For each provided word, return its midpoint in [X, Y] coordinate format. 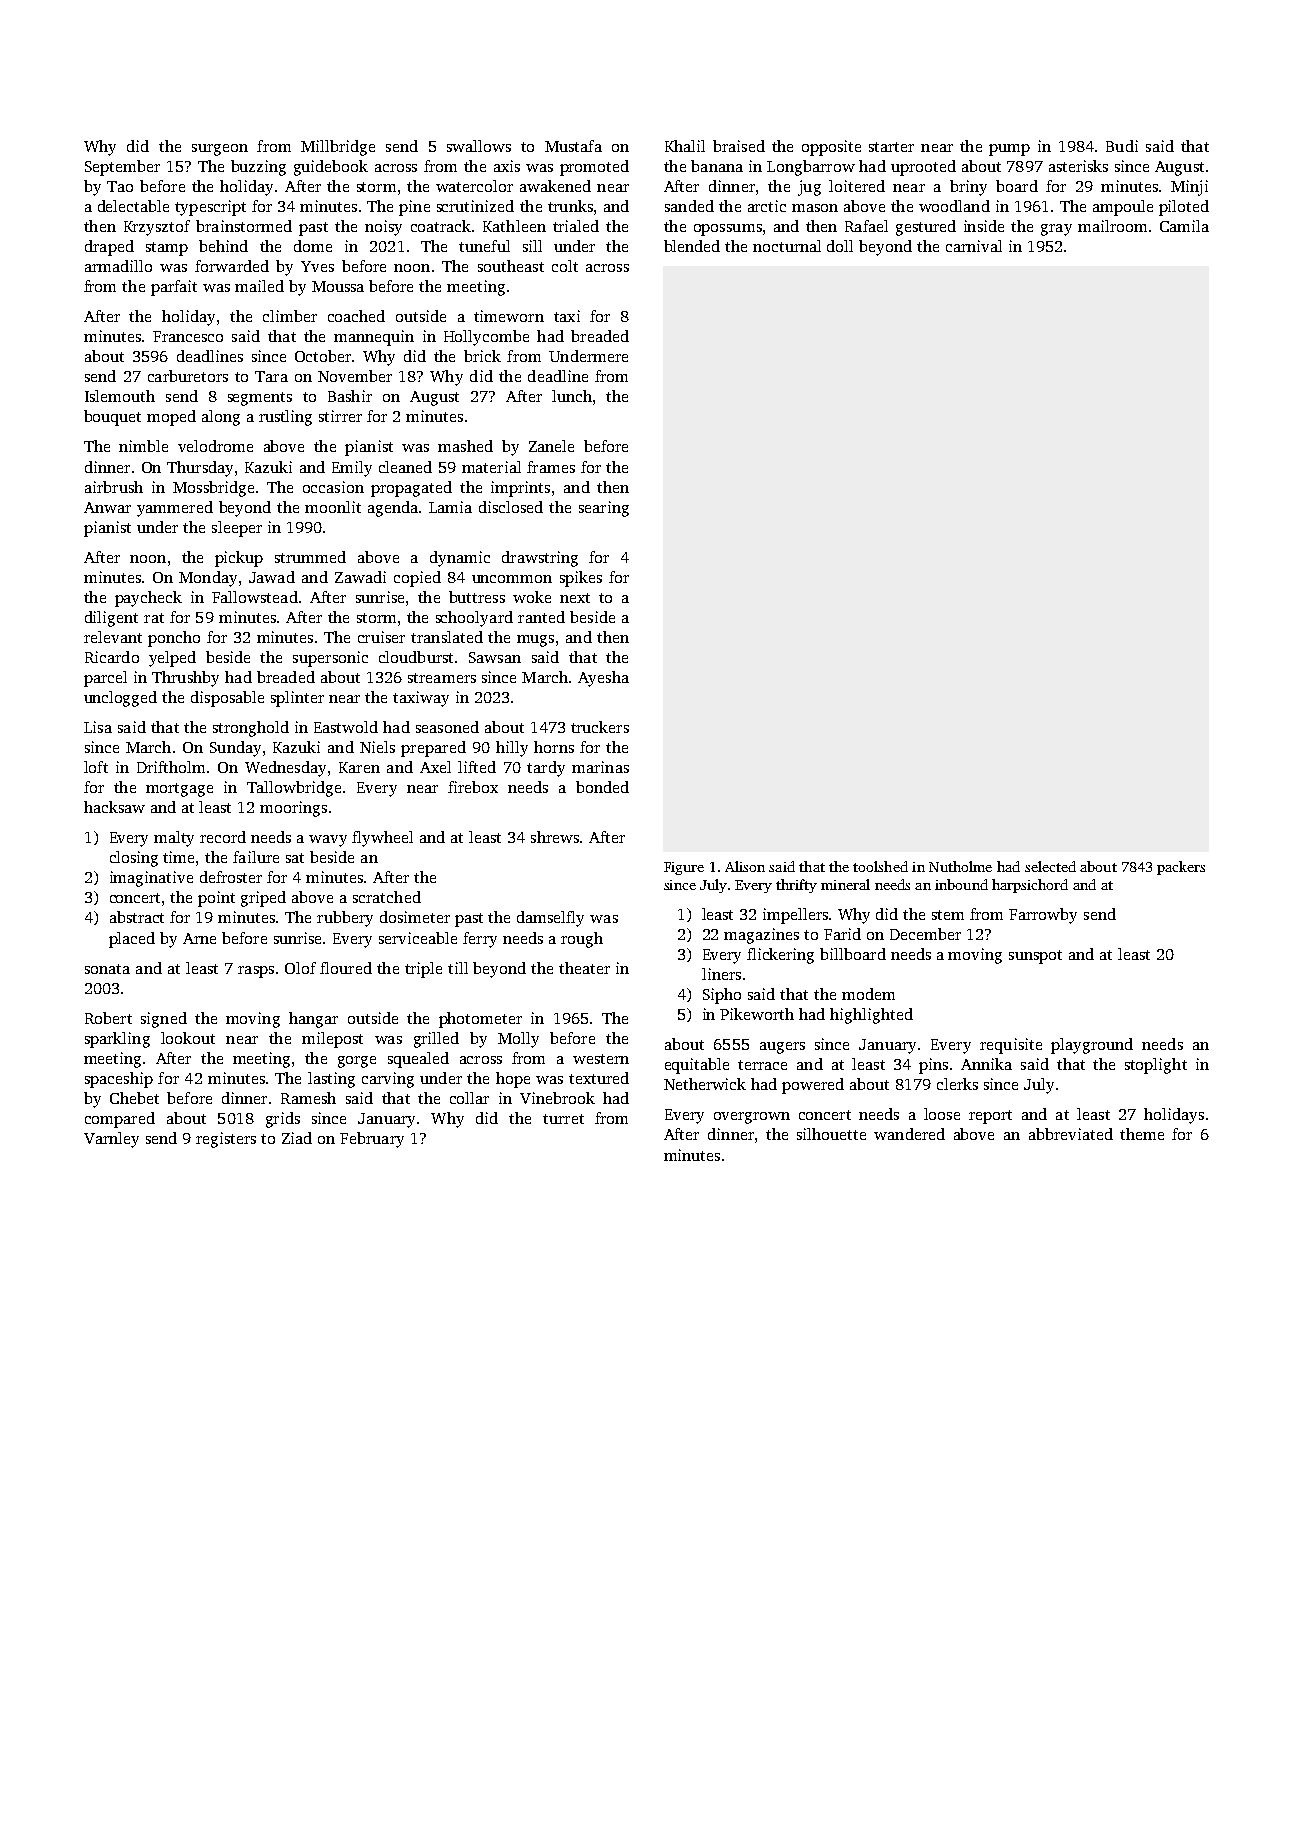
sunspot [1035, 957]
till [458, 968]
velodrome [215, 446]
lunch [572, 396]
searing [604, 509]
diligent [111, 619]
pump [1009, 150]
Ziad [297, 1138]
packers [1181, 868]
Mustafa [573, 146]
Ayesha [603, 679]
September [122, 168]
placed [132, 940]
